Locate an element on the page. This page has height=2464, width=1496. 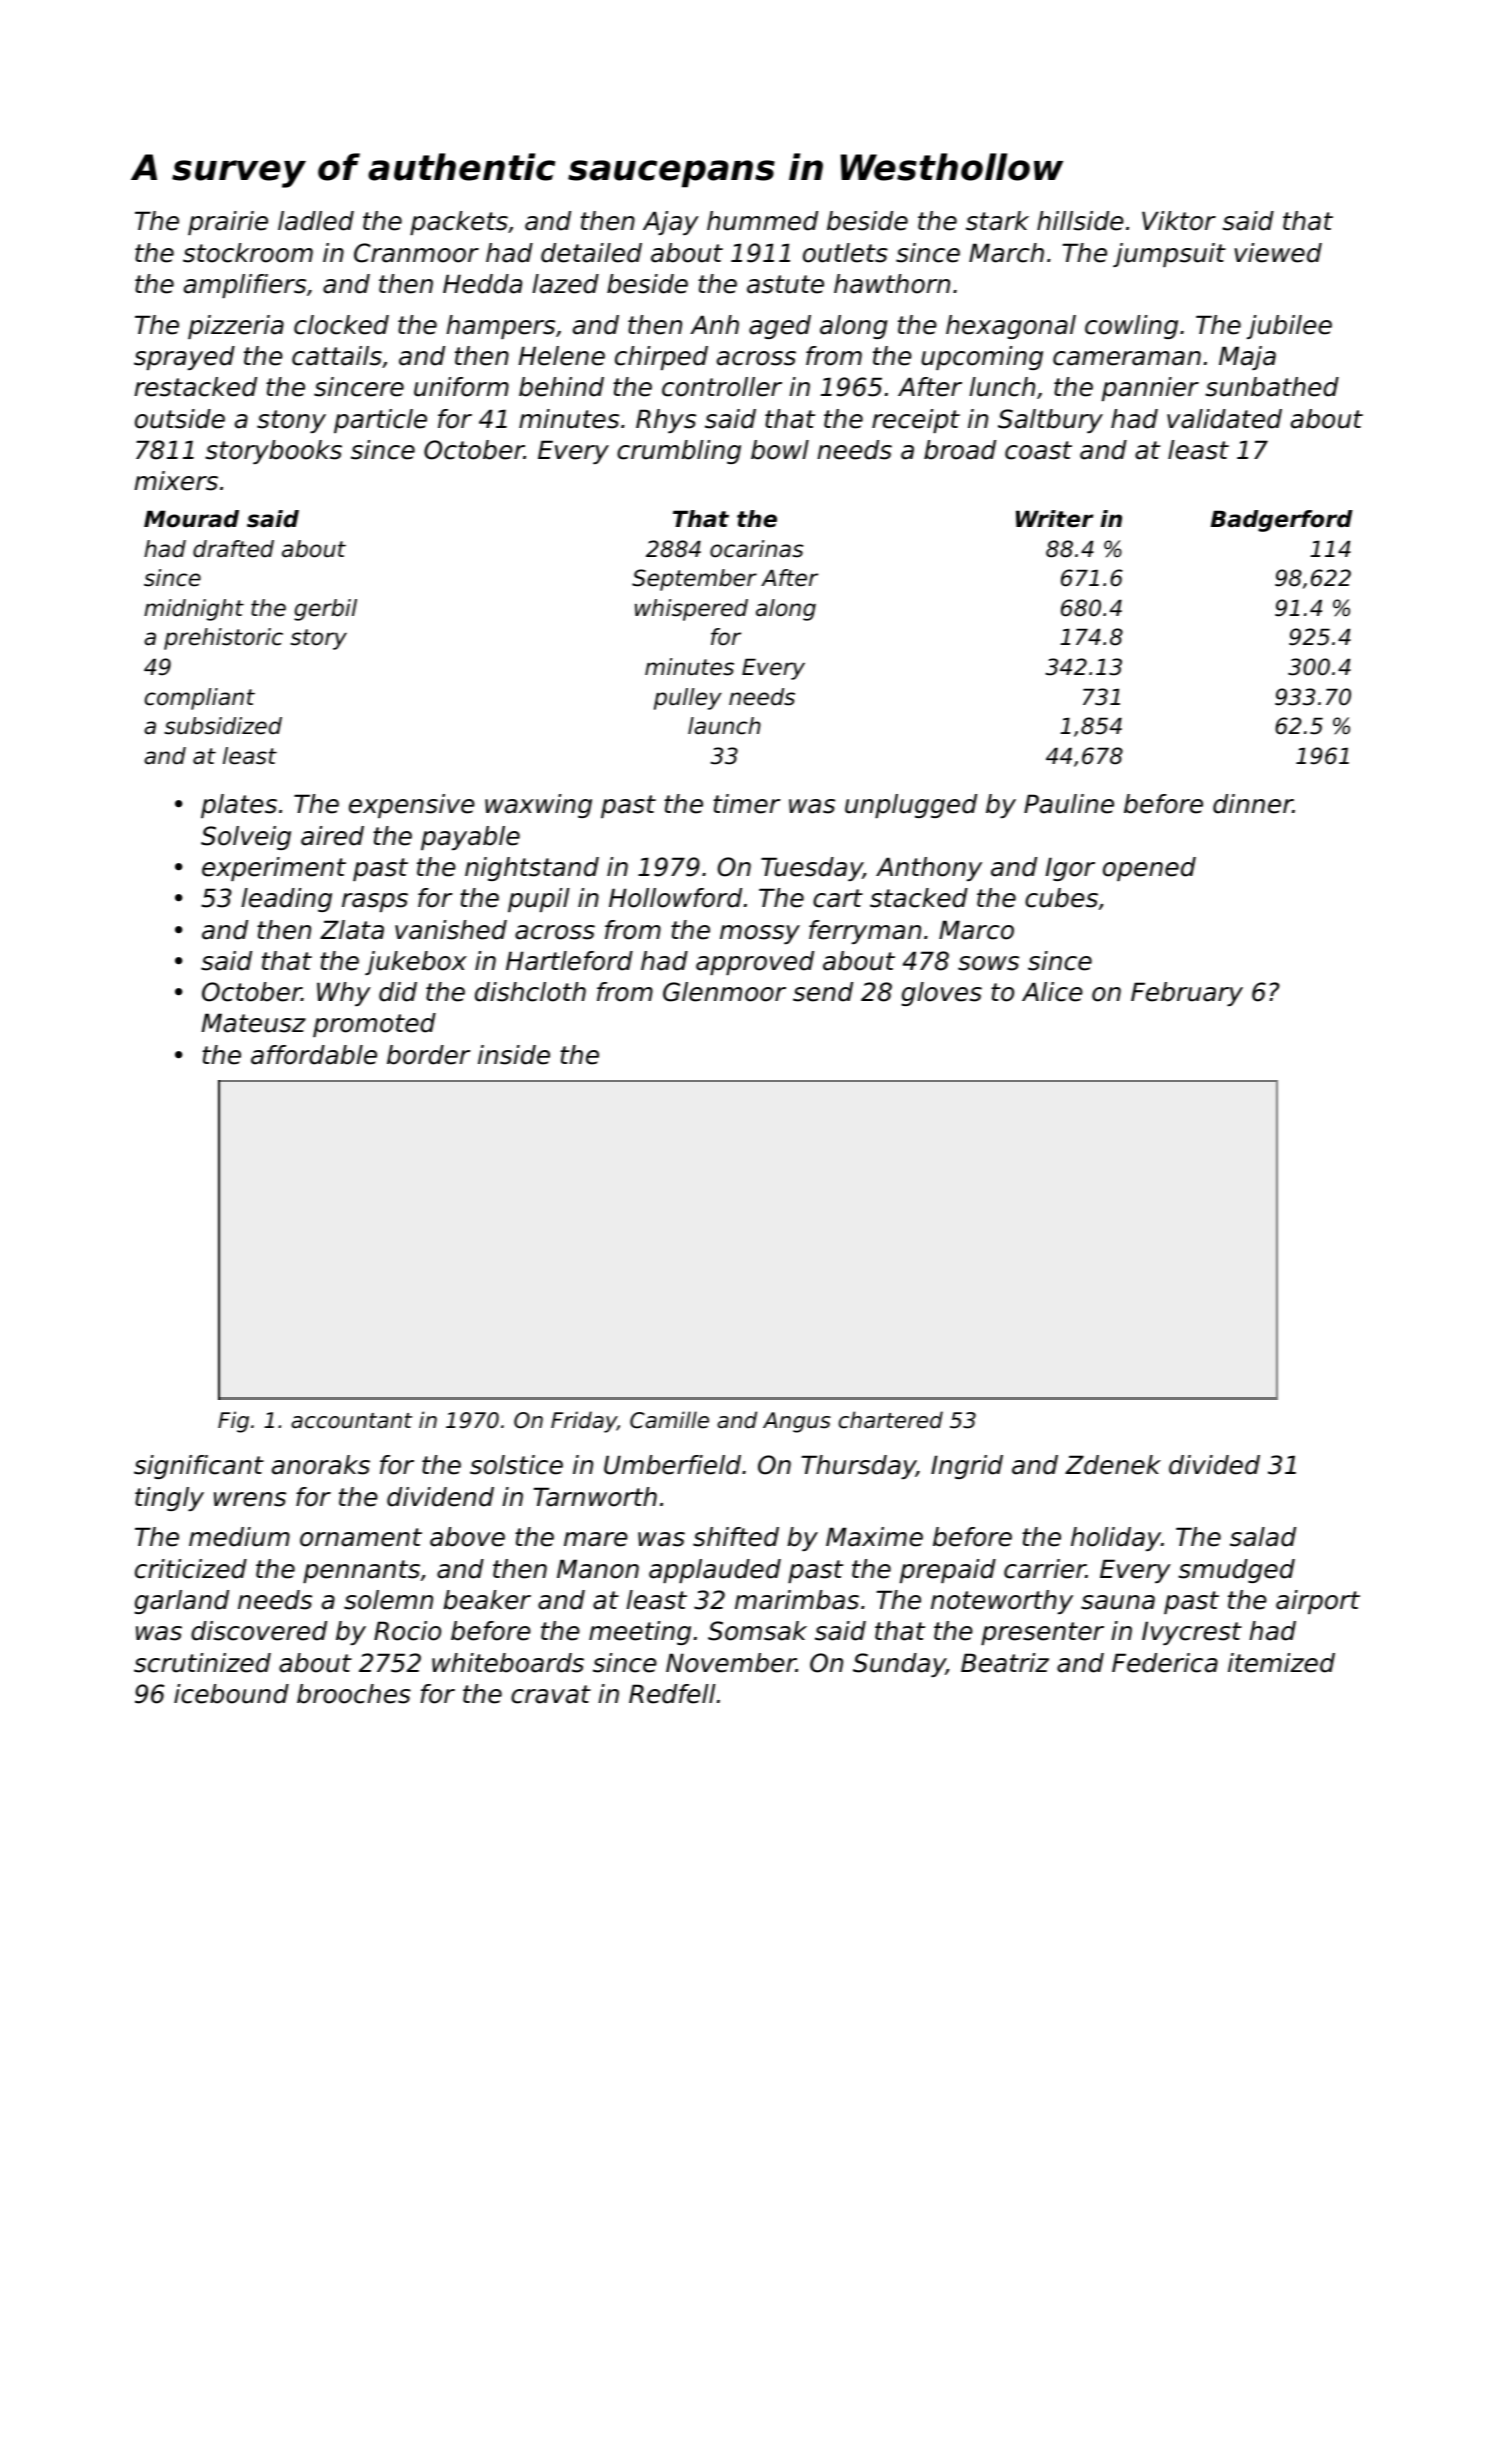
expensive is located at coordinates (412, 806).
